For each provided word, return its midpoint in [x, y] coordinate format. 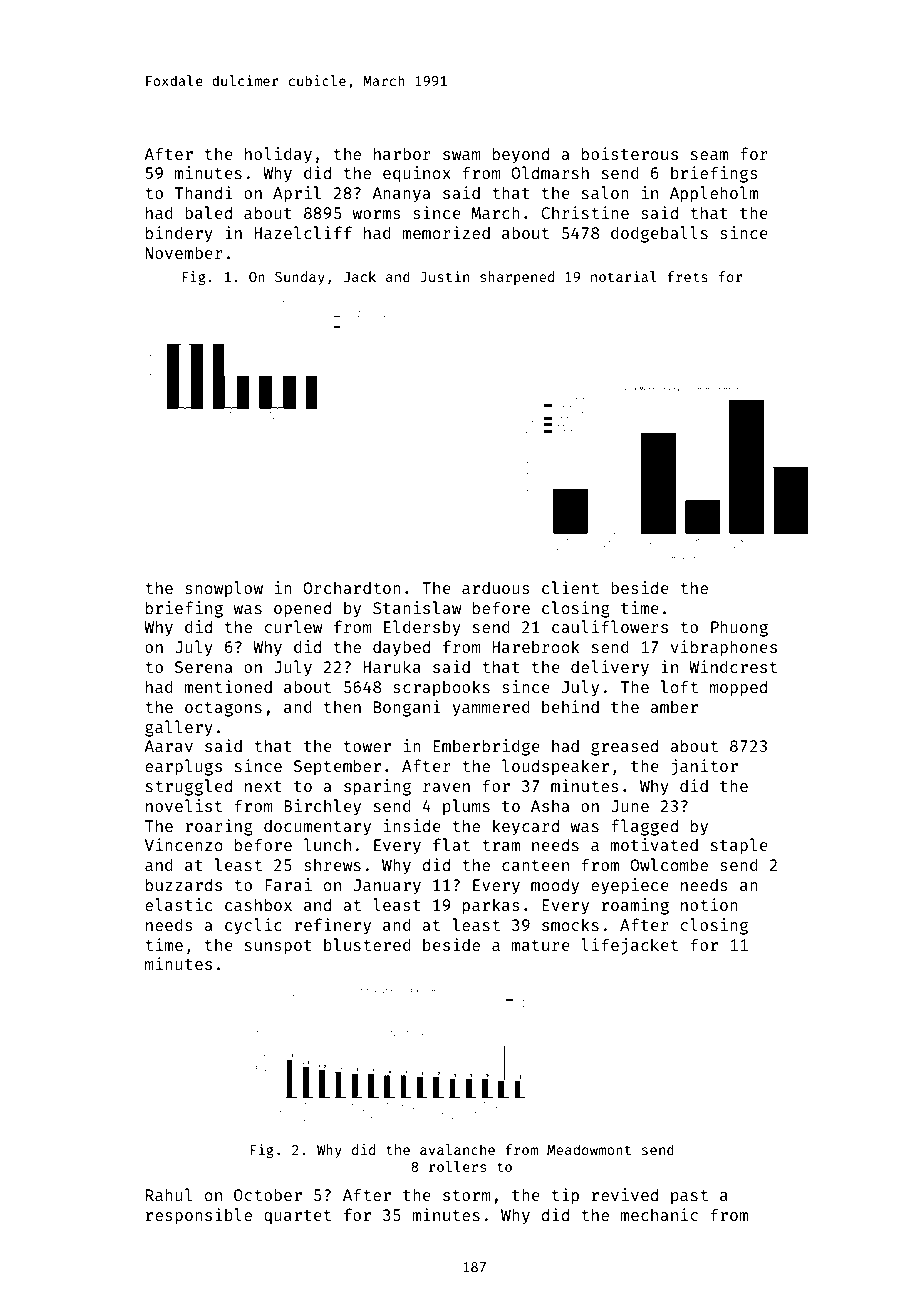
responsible [199, 1216]
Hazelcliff [303, 232]
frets [687, 276]
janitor [704, 767]
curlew [293, 626]
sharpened [517, 278]
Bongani [407, 708]
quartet [297, 1217]
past [689, 1197]
